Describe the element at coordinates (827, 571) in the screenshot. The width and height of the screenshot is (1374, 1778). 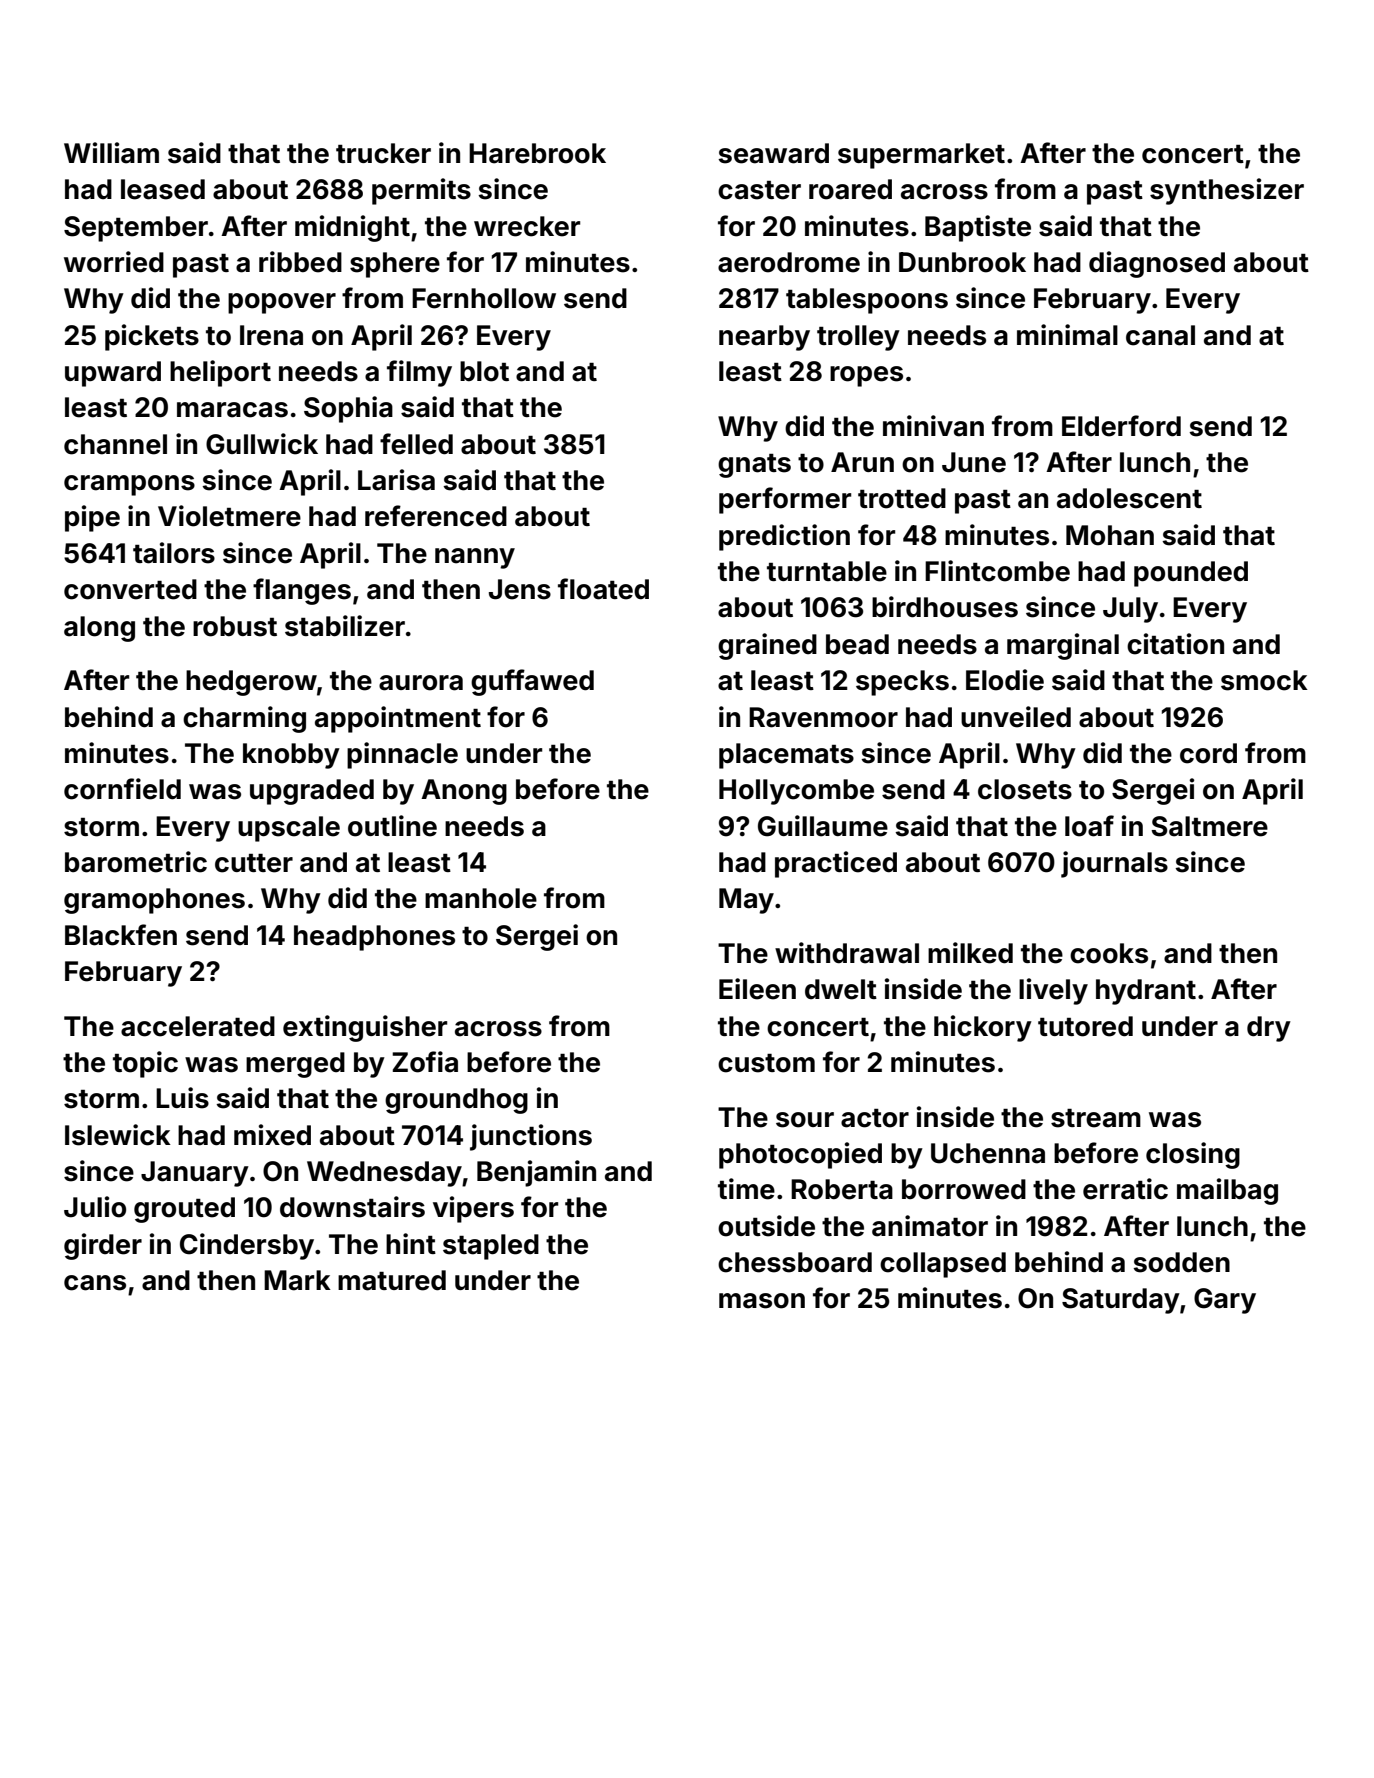
I see `turntable` at that location.
